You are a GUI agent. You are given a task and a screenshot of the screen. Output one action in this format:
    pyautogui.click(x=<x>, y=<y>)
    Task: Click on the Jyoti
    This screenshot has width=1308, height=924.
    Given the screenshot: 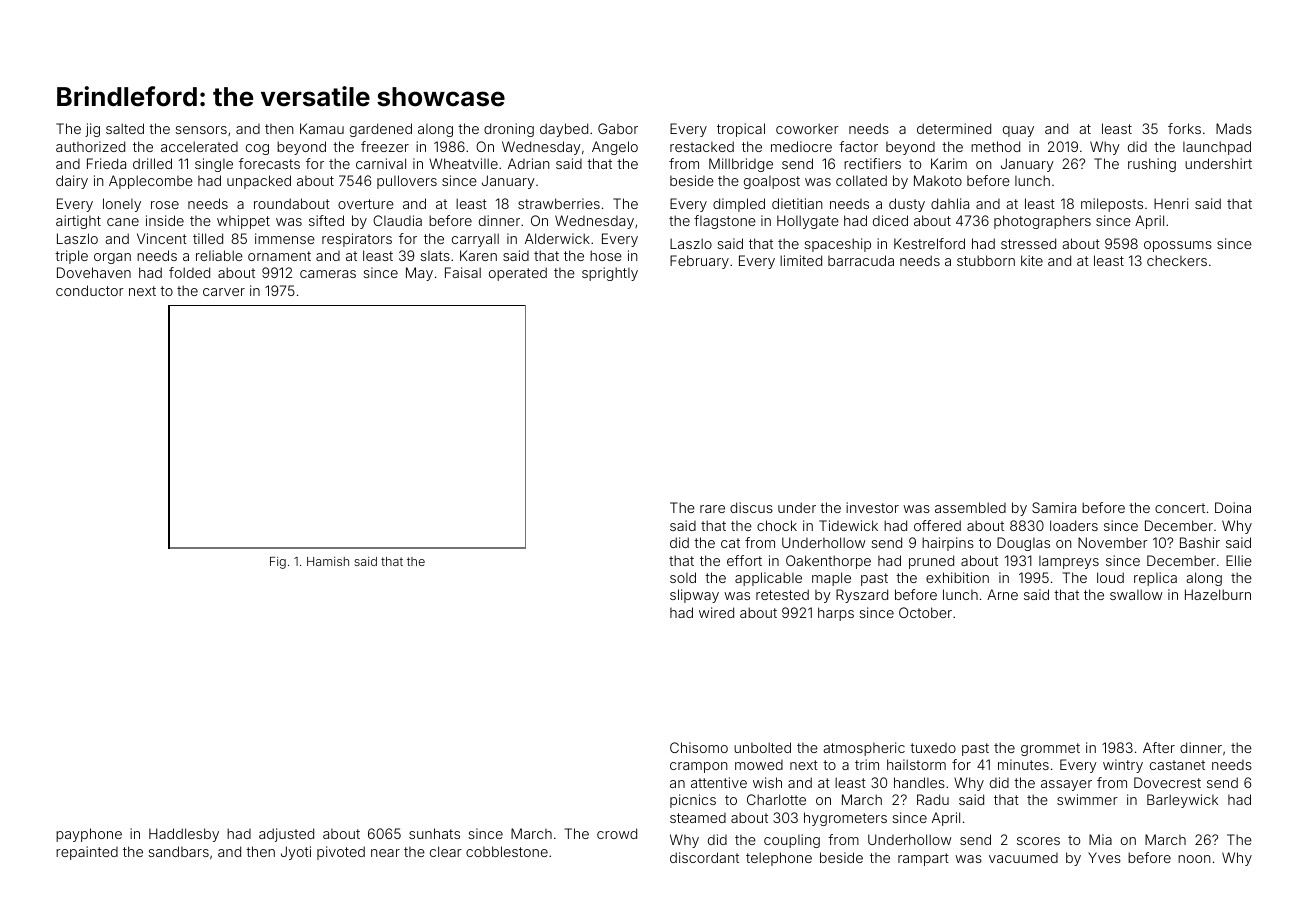 What is the action you would take?
    pyautogui.click(x=296, y=853)
